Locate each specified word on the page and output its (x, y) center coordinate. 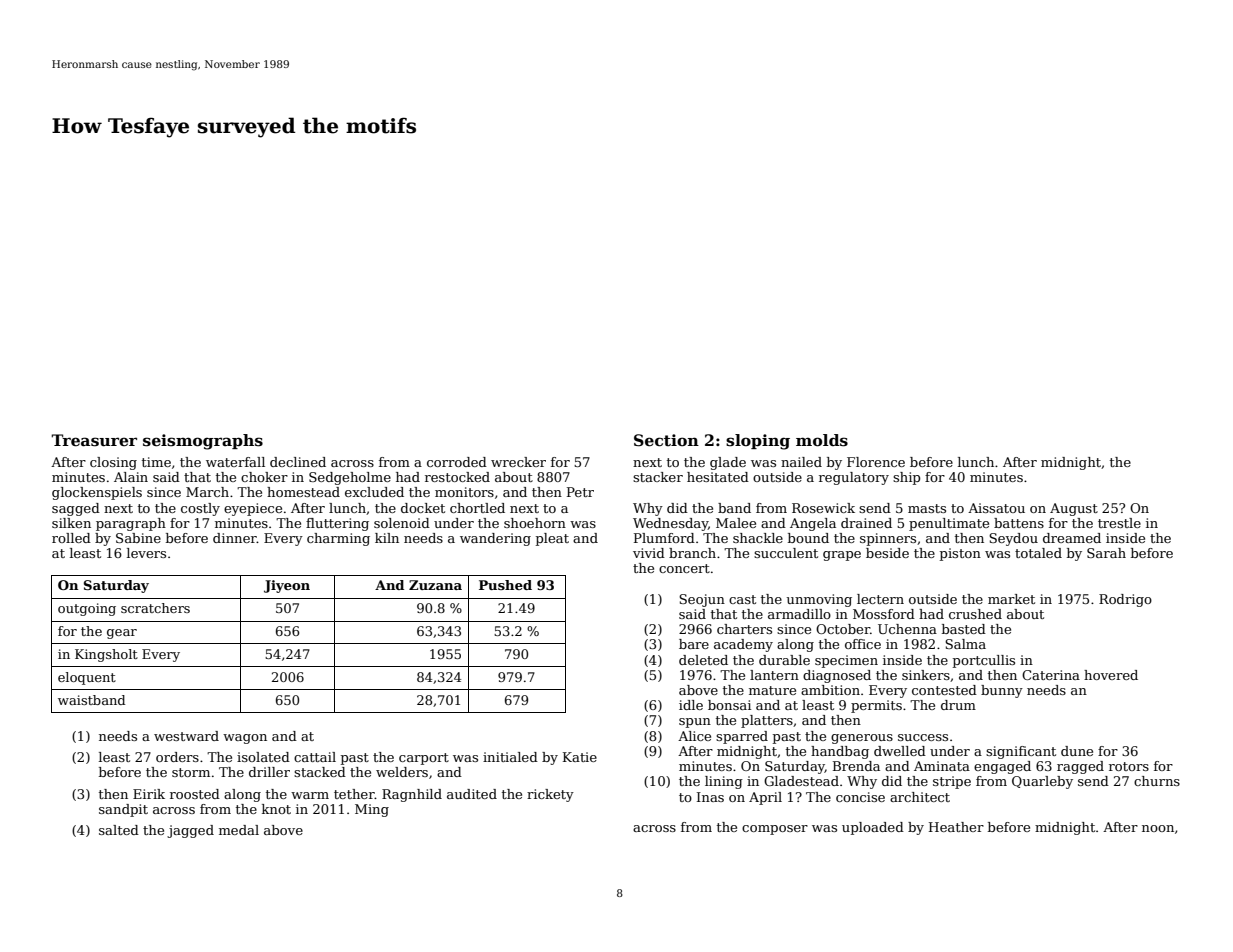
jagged (190, 831)
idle (691, 705)
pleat (552, 539)
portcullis (984, 661)
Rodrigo (1125, 600)
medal (239, 830)
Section (666, 440)
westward (186, 736)
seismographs (203, 442)
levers (146, 553)
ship (906, 478)
